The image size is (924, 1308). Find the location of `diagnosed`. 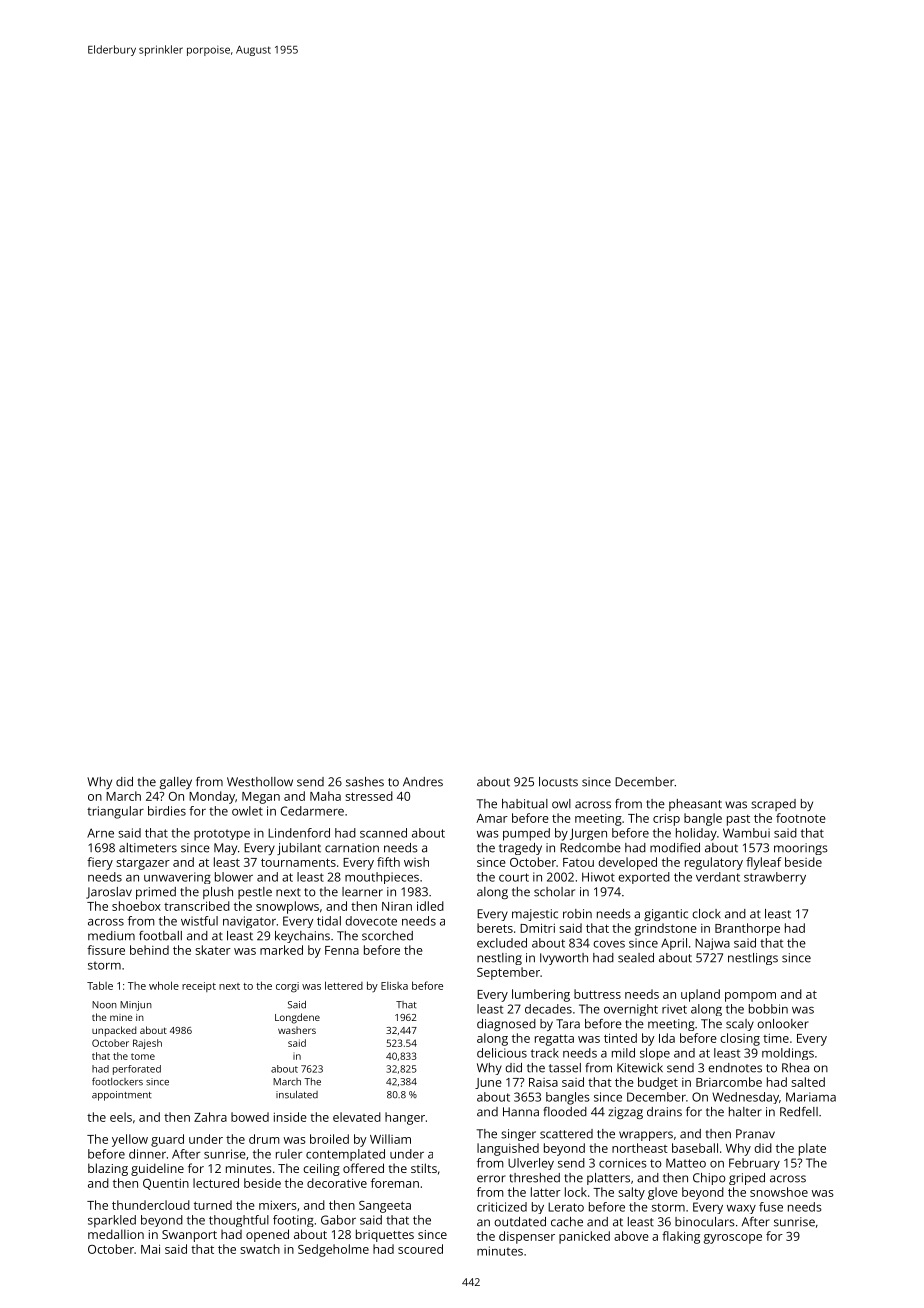

diagnosed is located at coordinates (506, 1025).
